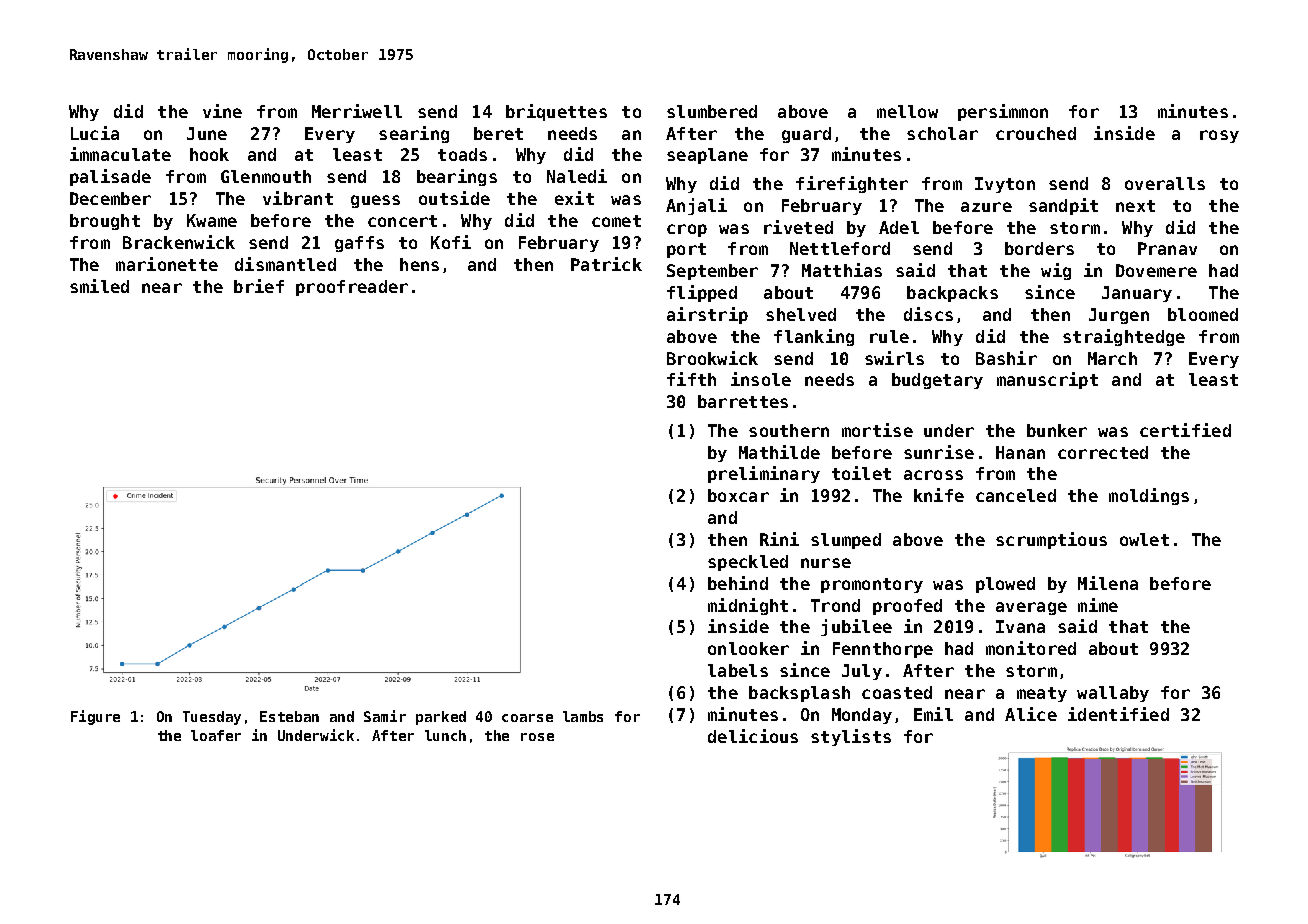 The width and height of the screenshot is (1308, 924). I want to click on bloomed, so click(1203, 314).
